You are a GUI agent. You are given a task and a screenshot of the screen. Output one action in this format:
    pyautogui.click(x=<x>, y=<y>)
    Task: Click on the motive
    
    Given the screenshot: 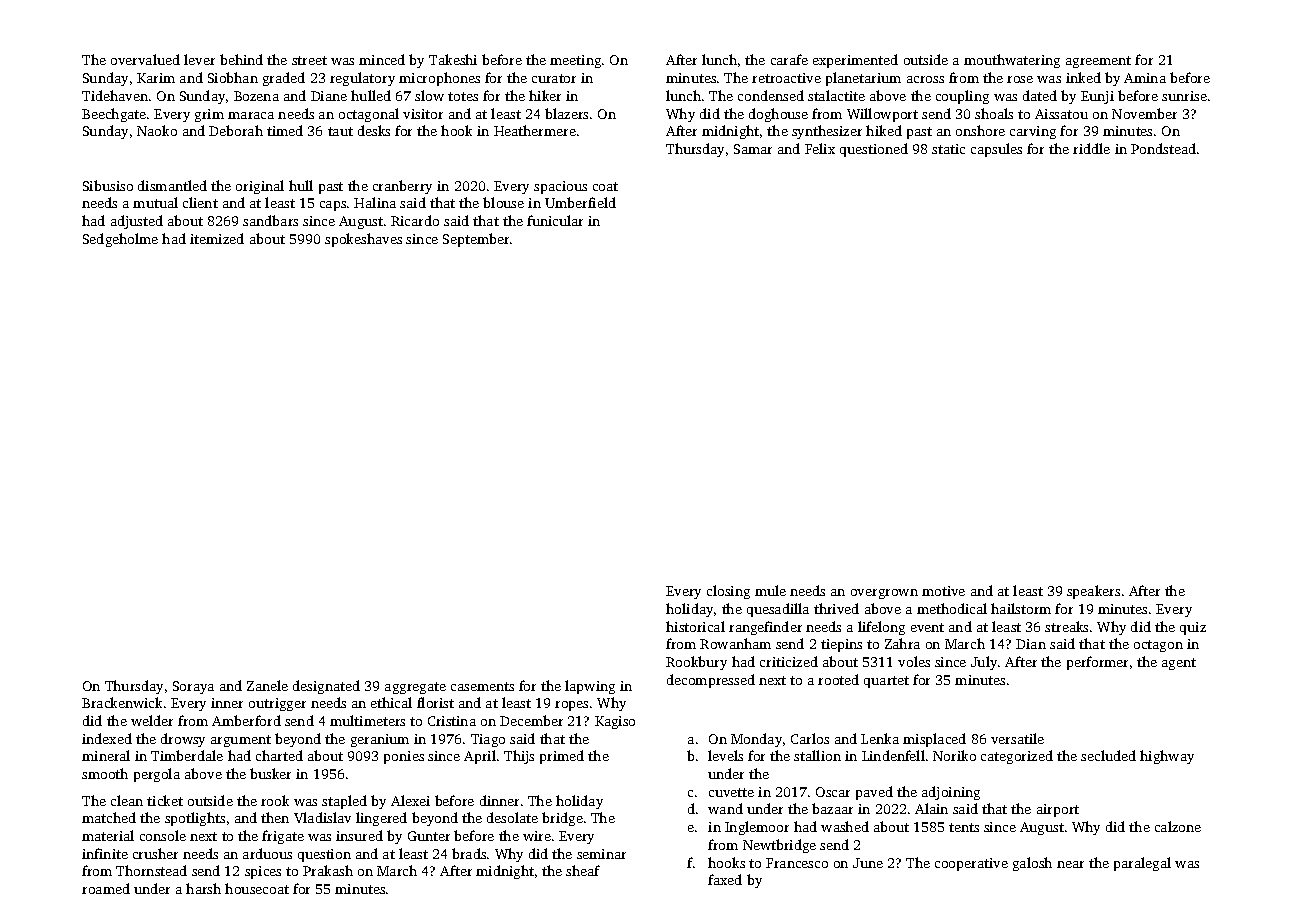 What is the action you would take?
    pyautogui.click(x=943, y=591)
